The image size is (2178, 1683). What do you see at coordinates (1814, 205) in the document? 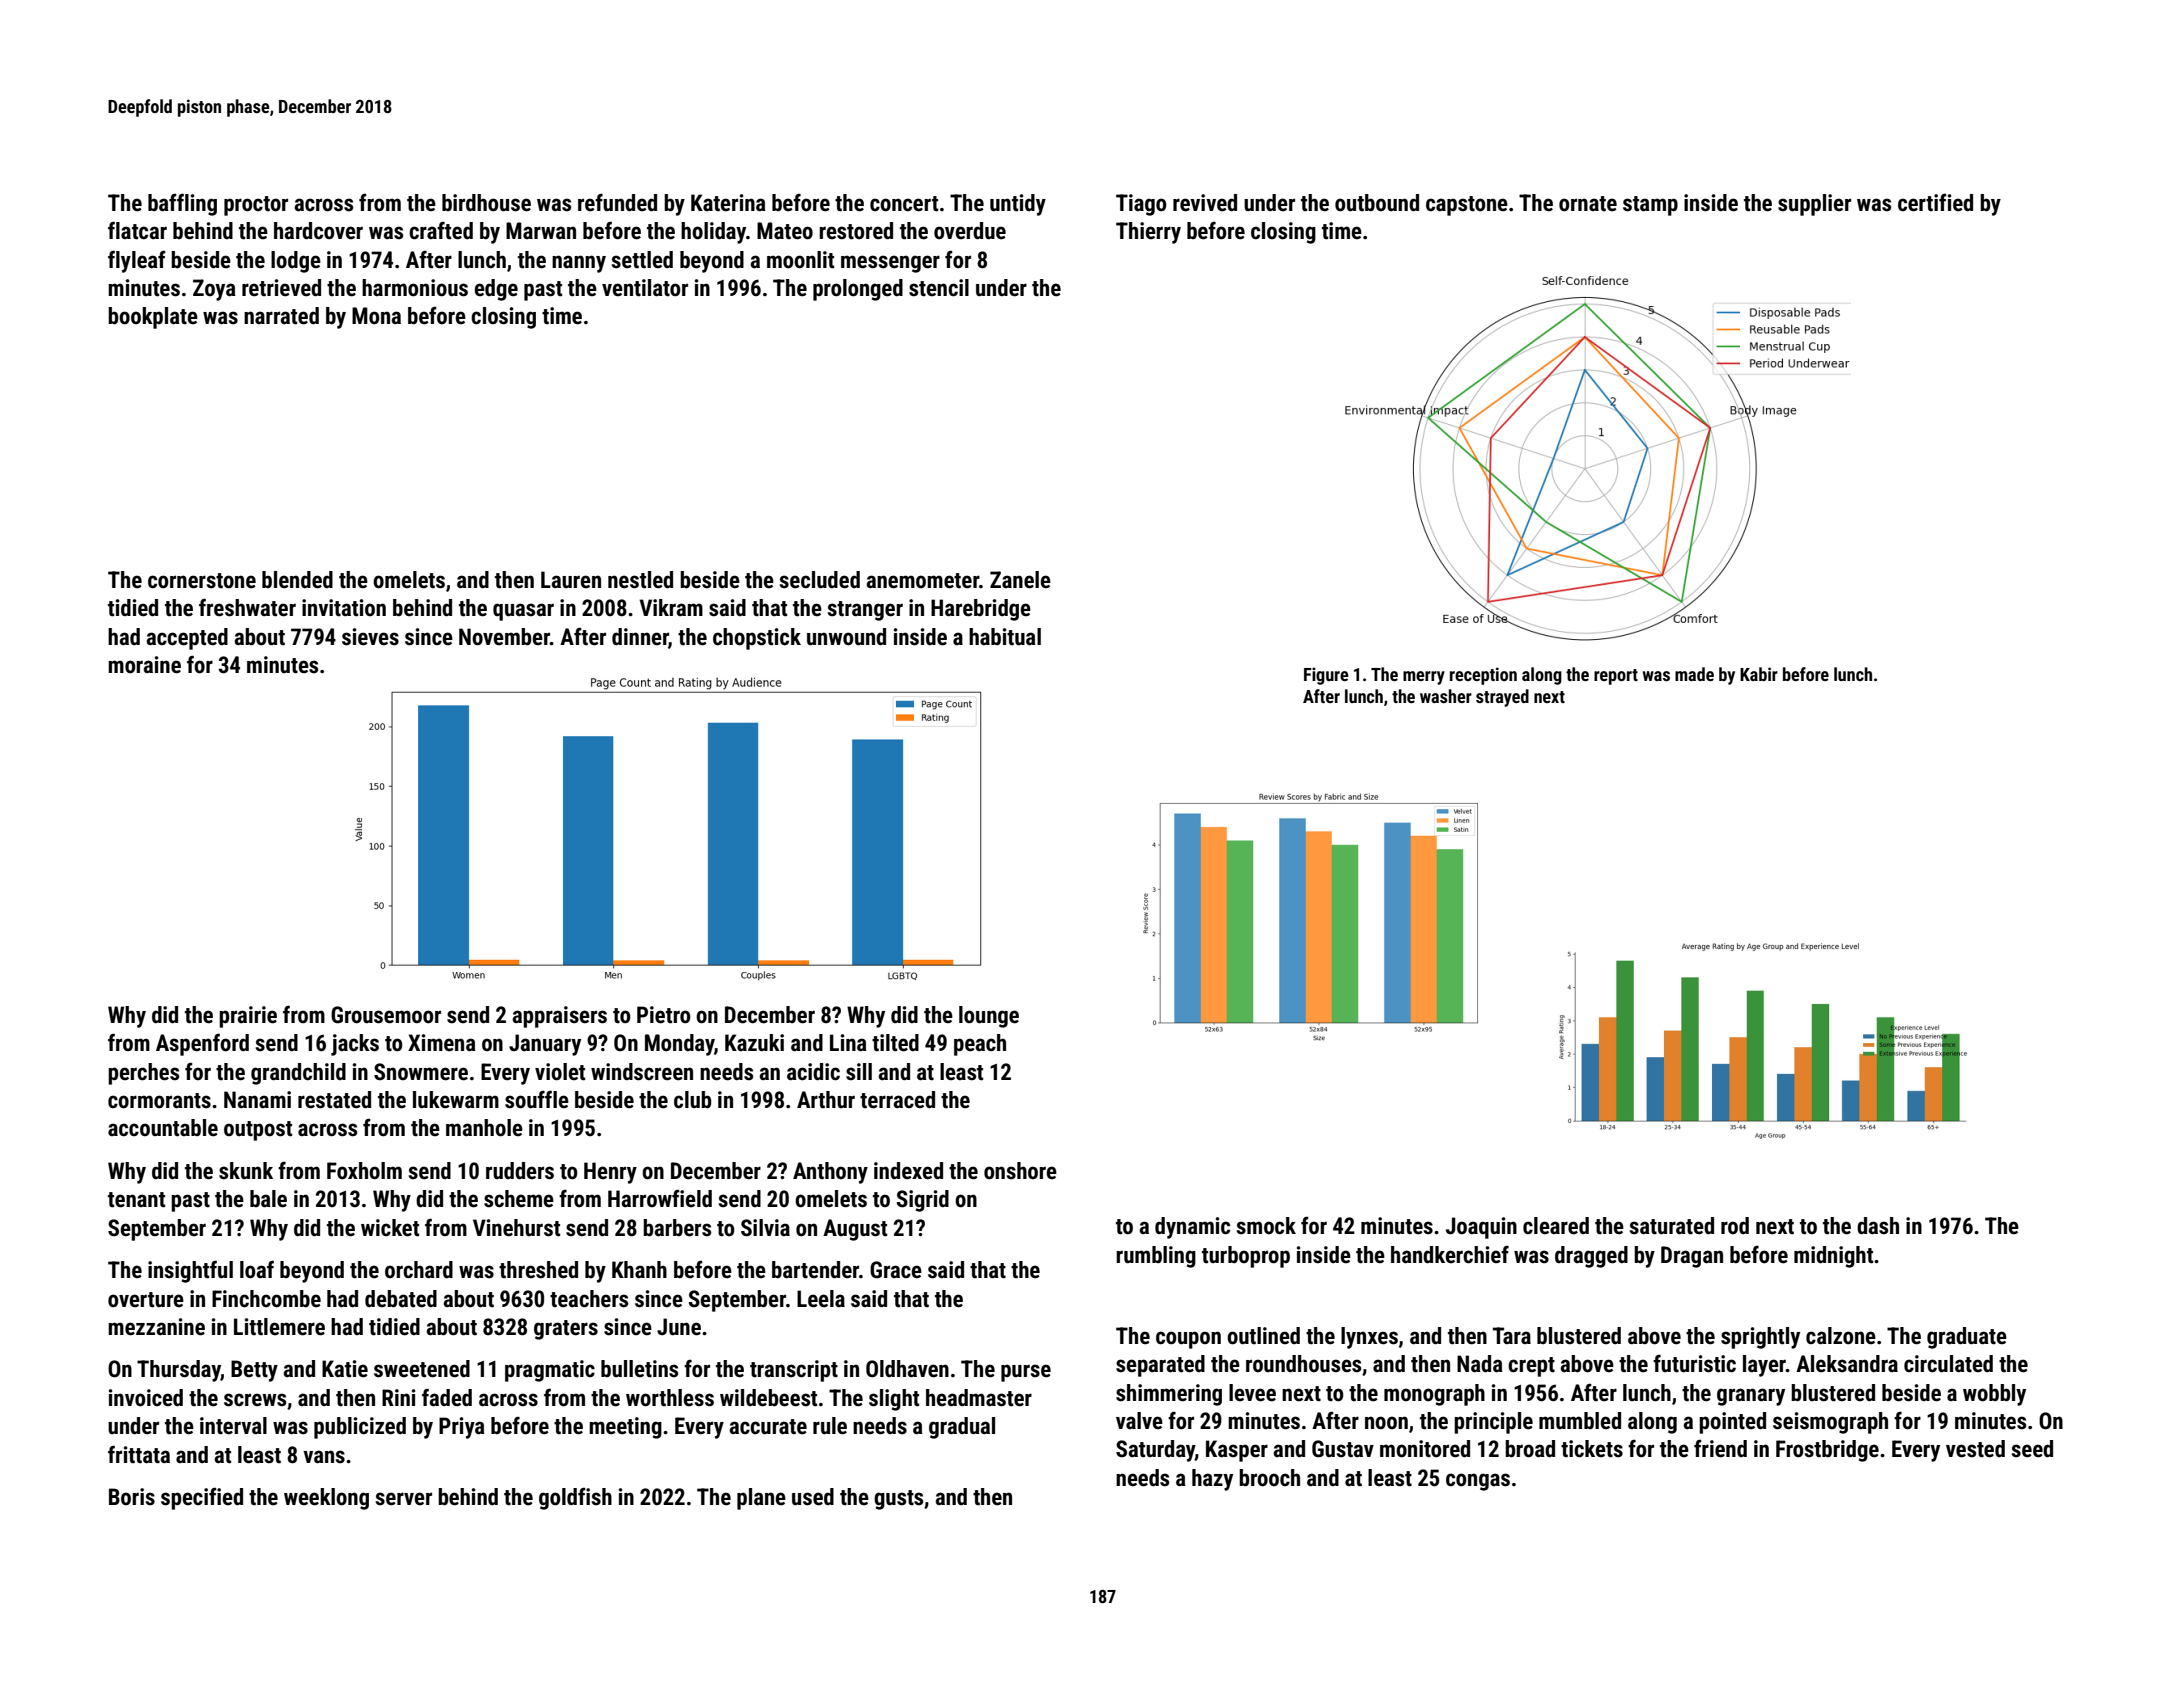
I see `supplier` at bounding box center [1814, 205].
